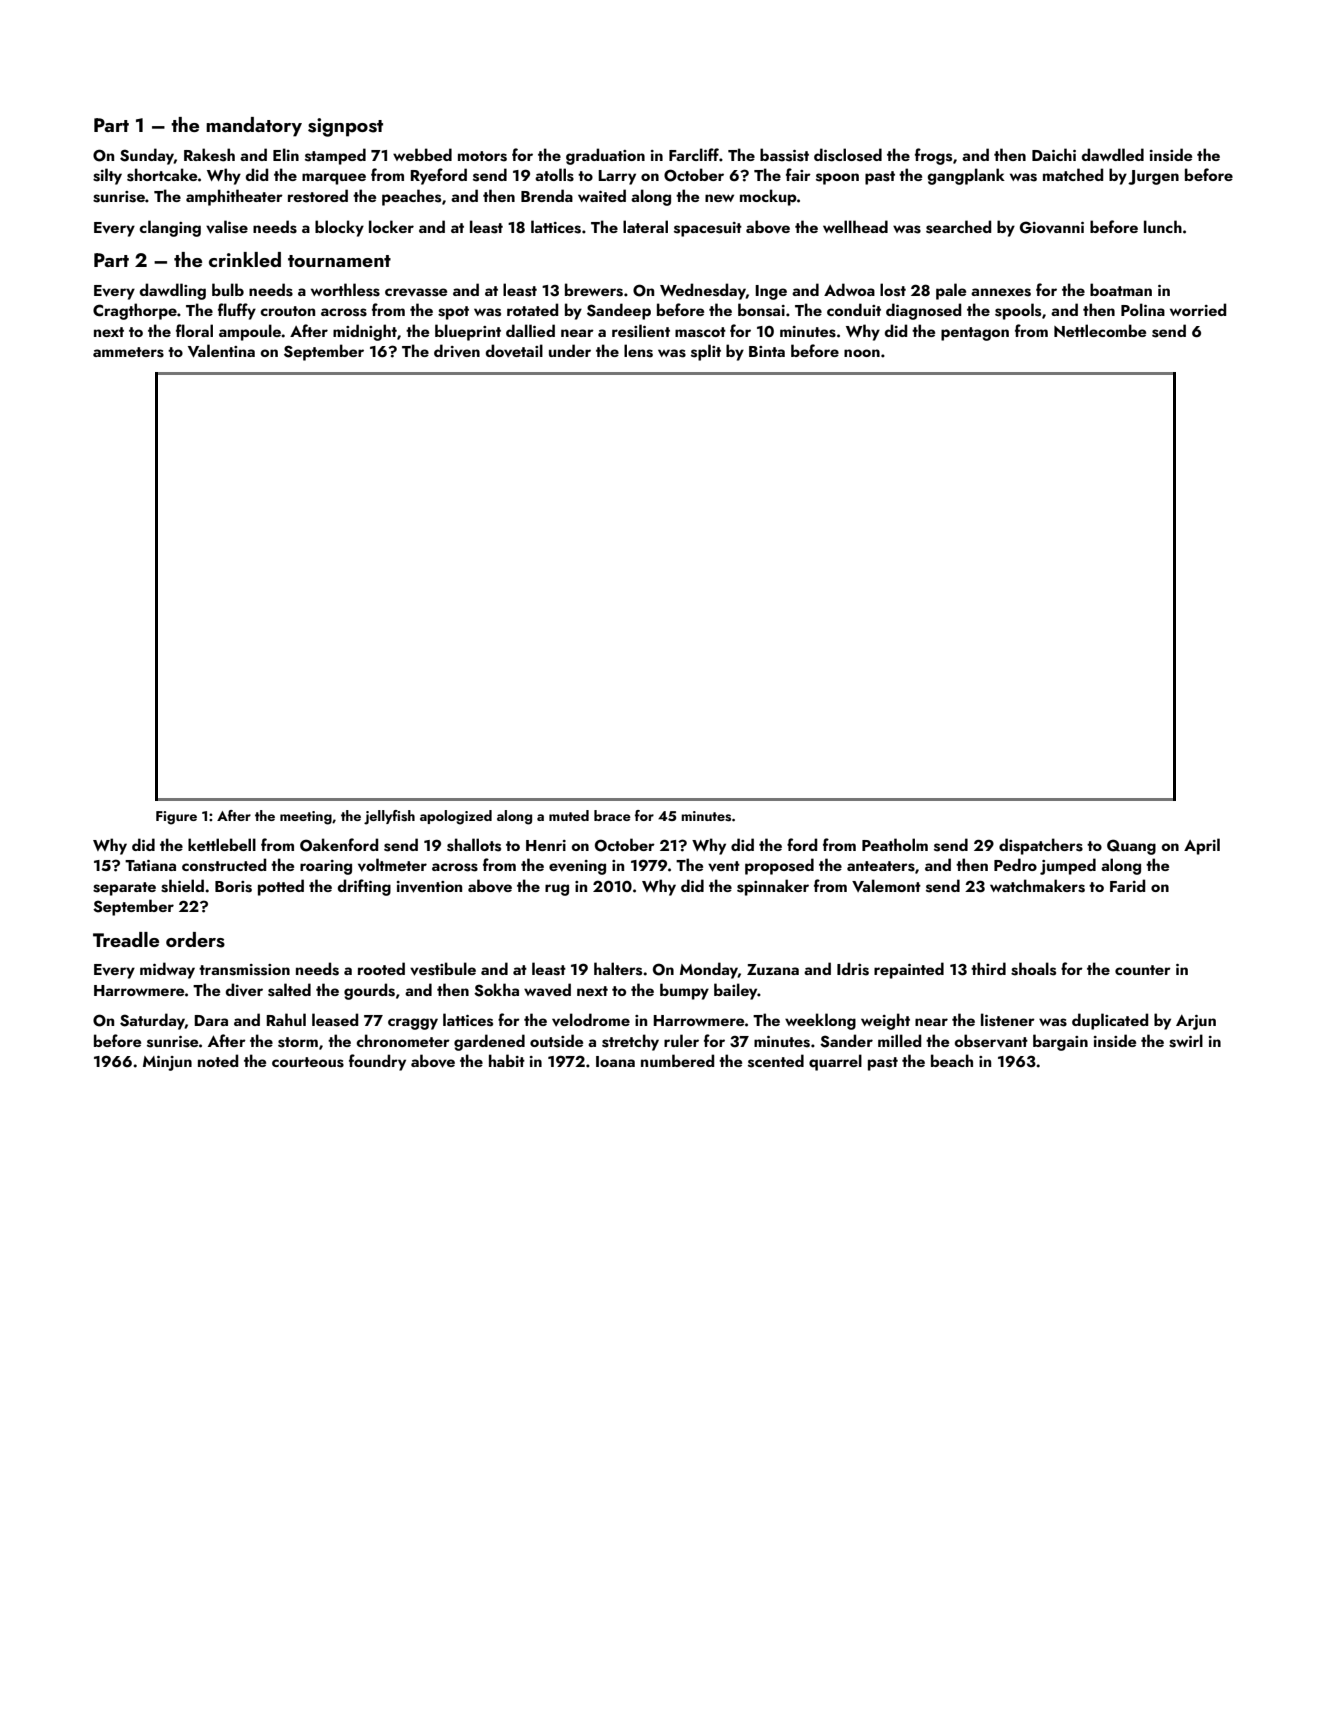  Describe the element at coordinates (345, 127) in the screenshot. I see `signpost` at that location.
